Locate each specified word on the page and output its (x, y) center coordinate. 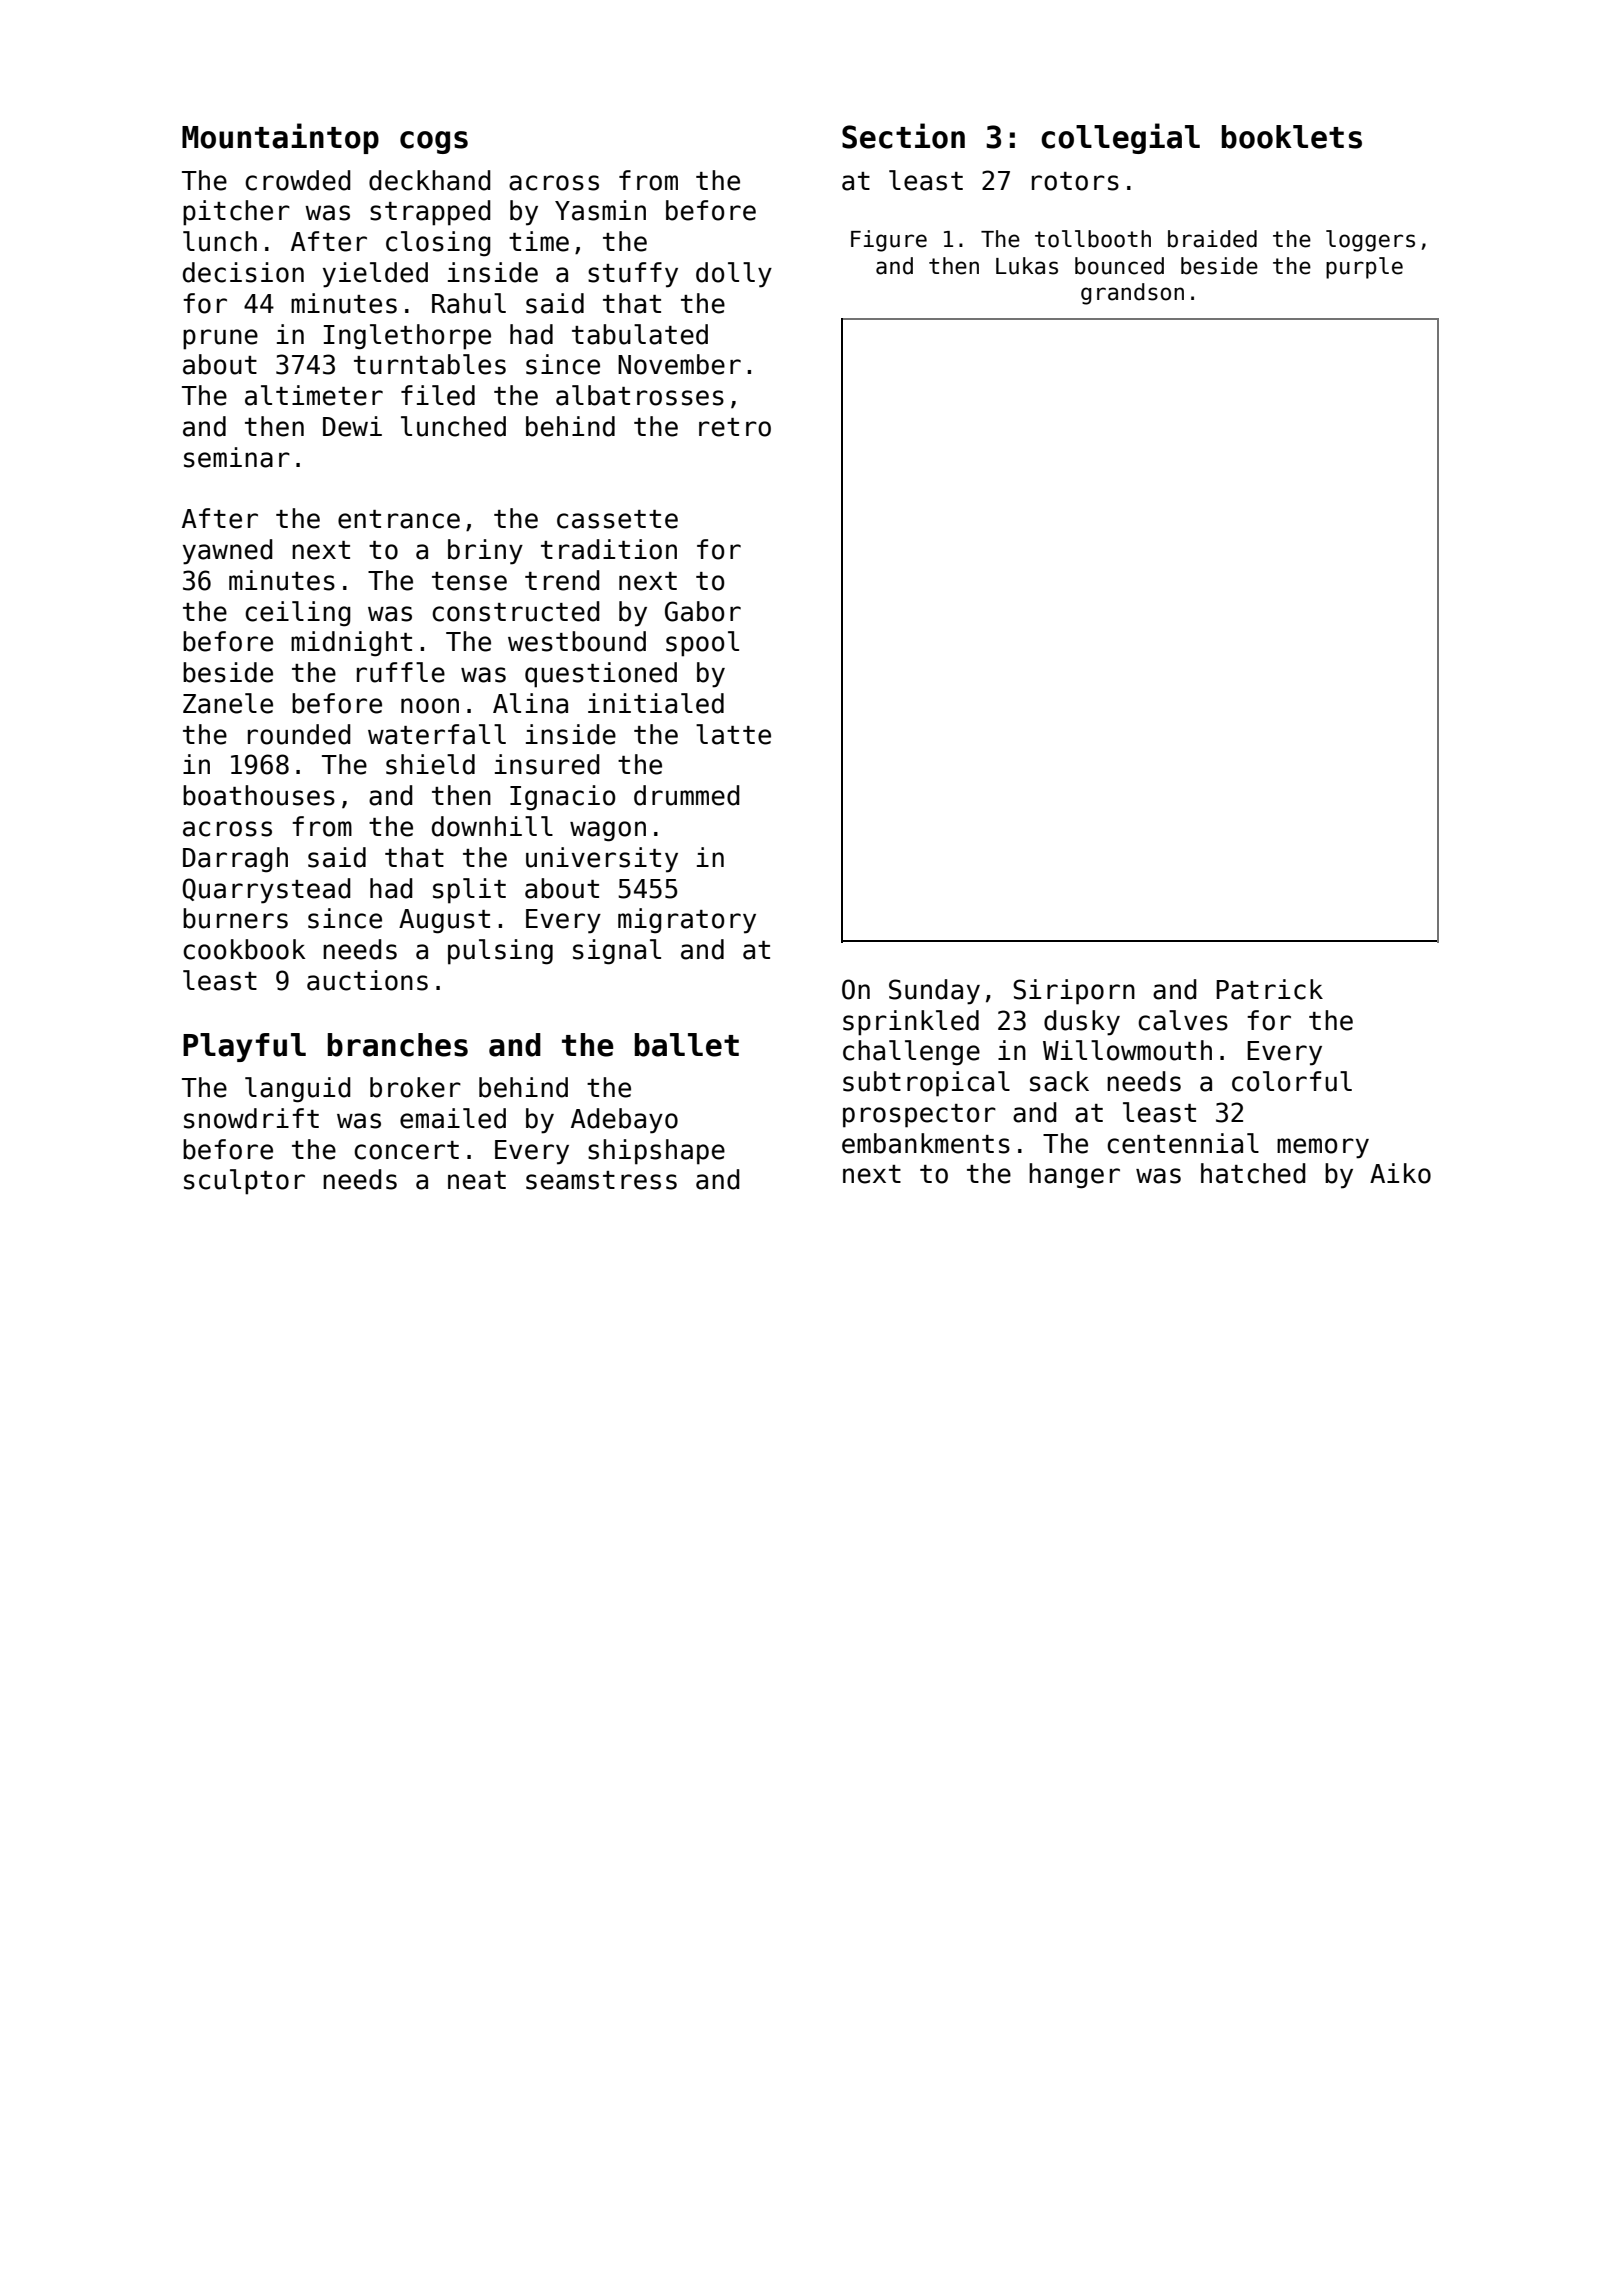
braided (1212, 239)
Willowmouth (1127, 1050)
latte (733, 734)
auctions (367, 980)
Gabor (703, 611)
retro (735, 427)
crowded (298, 180)
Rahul (469, 303)
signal (617, 952)
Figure (889, 241)
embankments (926, 1143)
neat (477, 1180)
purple (1364, 268)
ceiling (298, 614)
